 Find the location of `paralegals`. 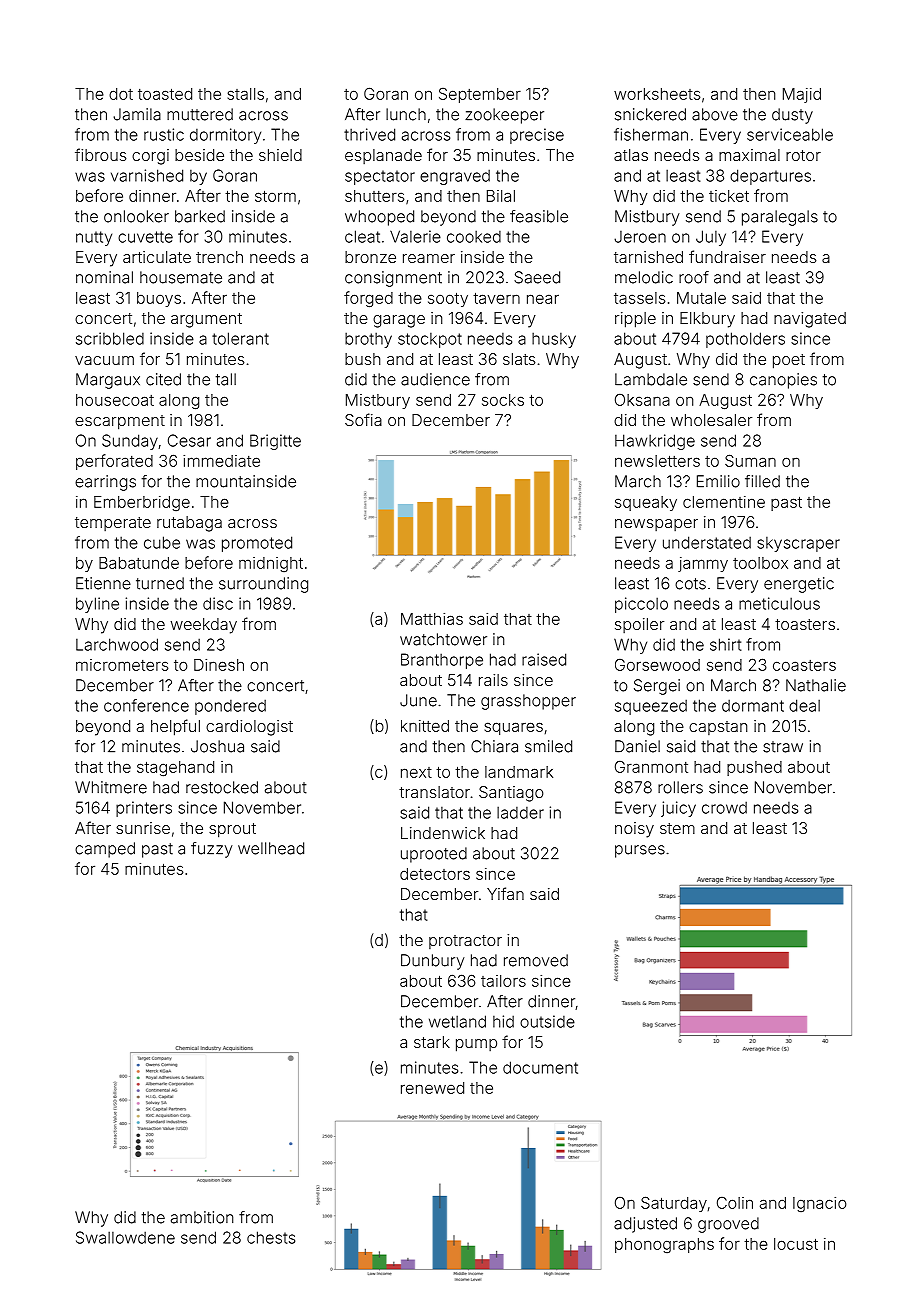

paralegals is located at coordinates (780, 218).
